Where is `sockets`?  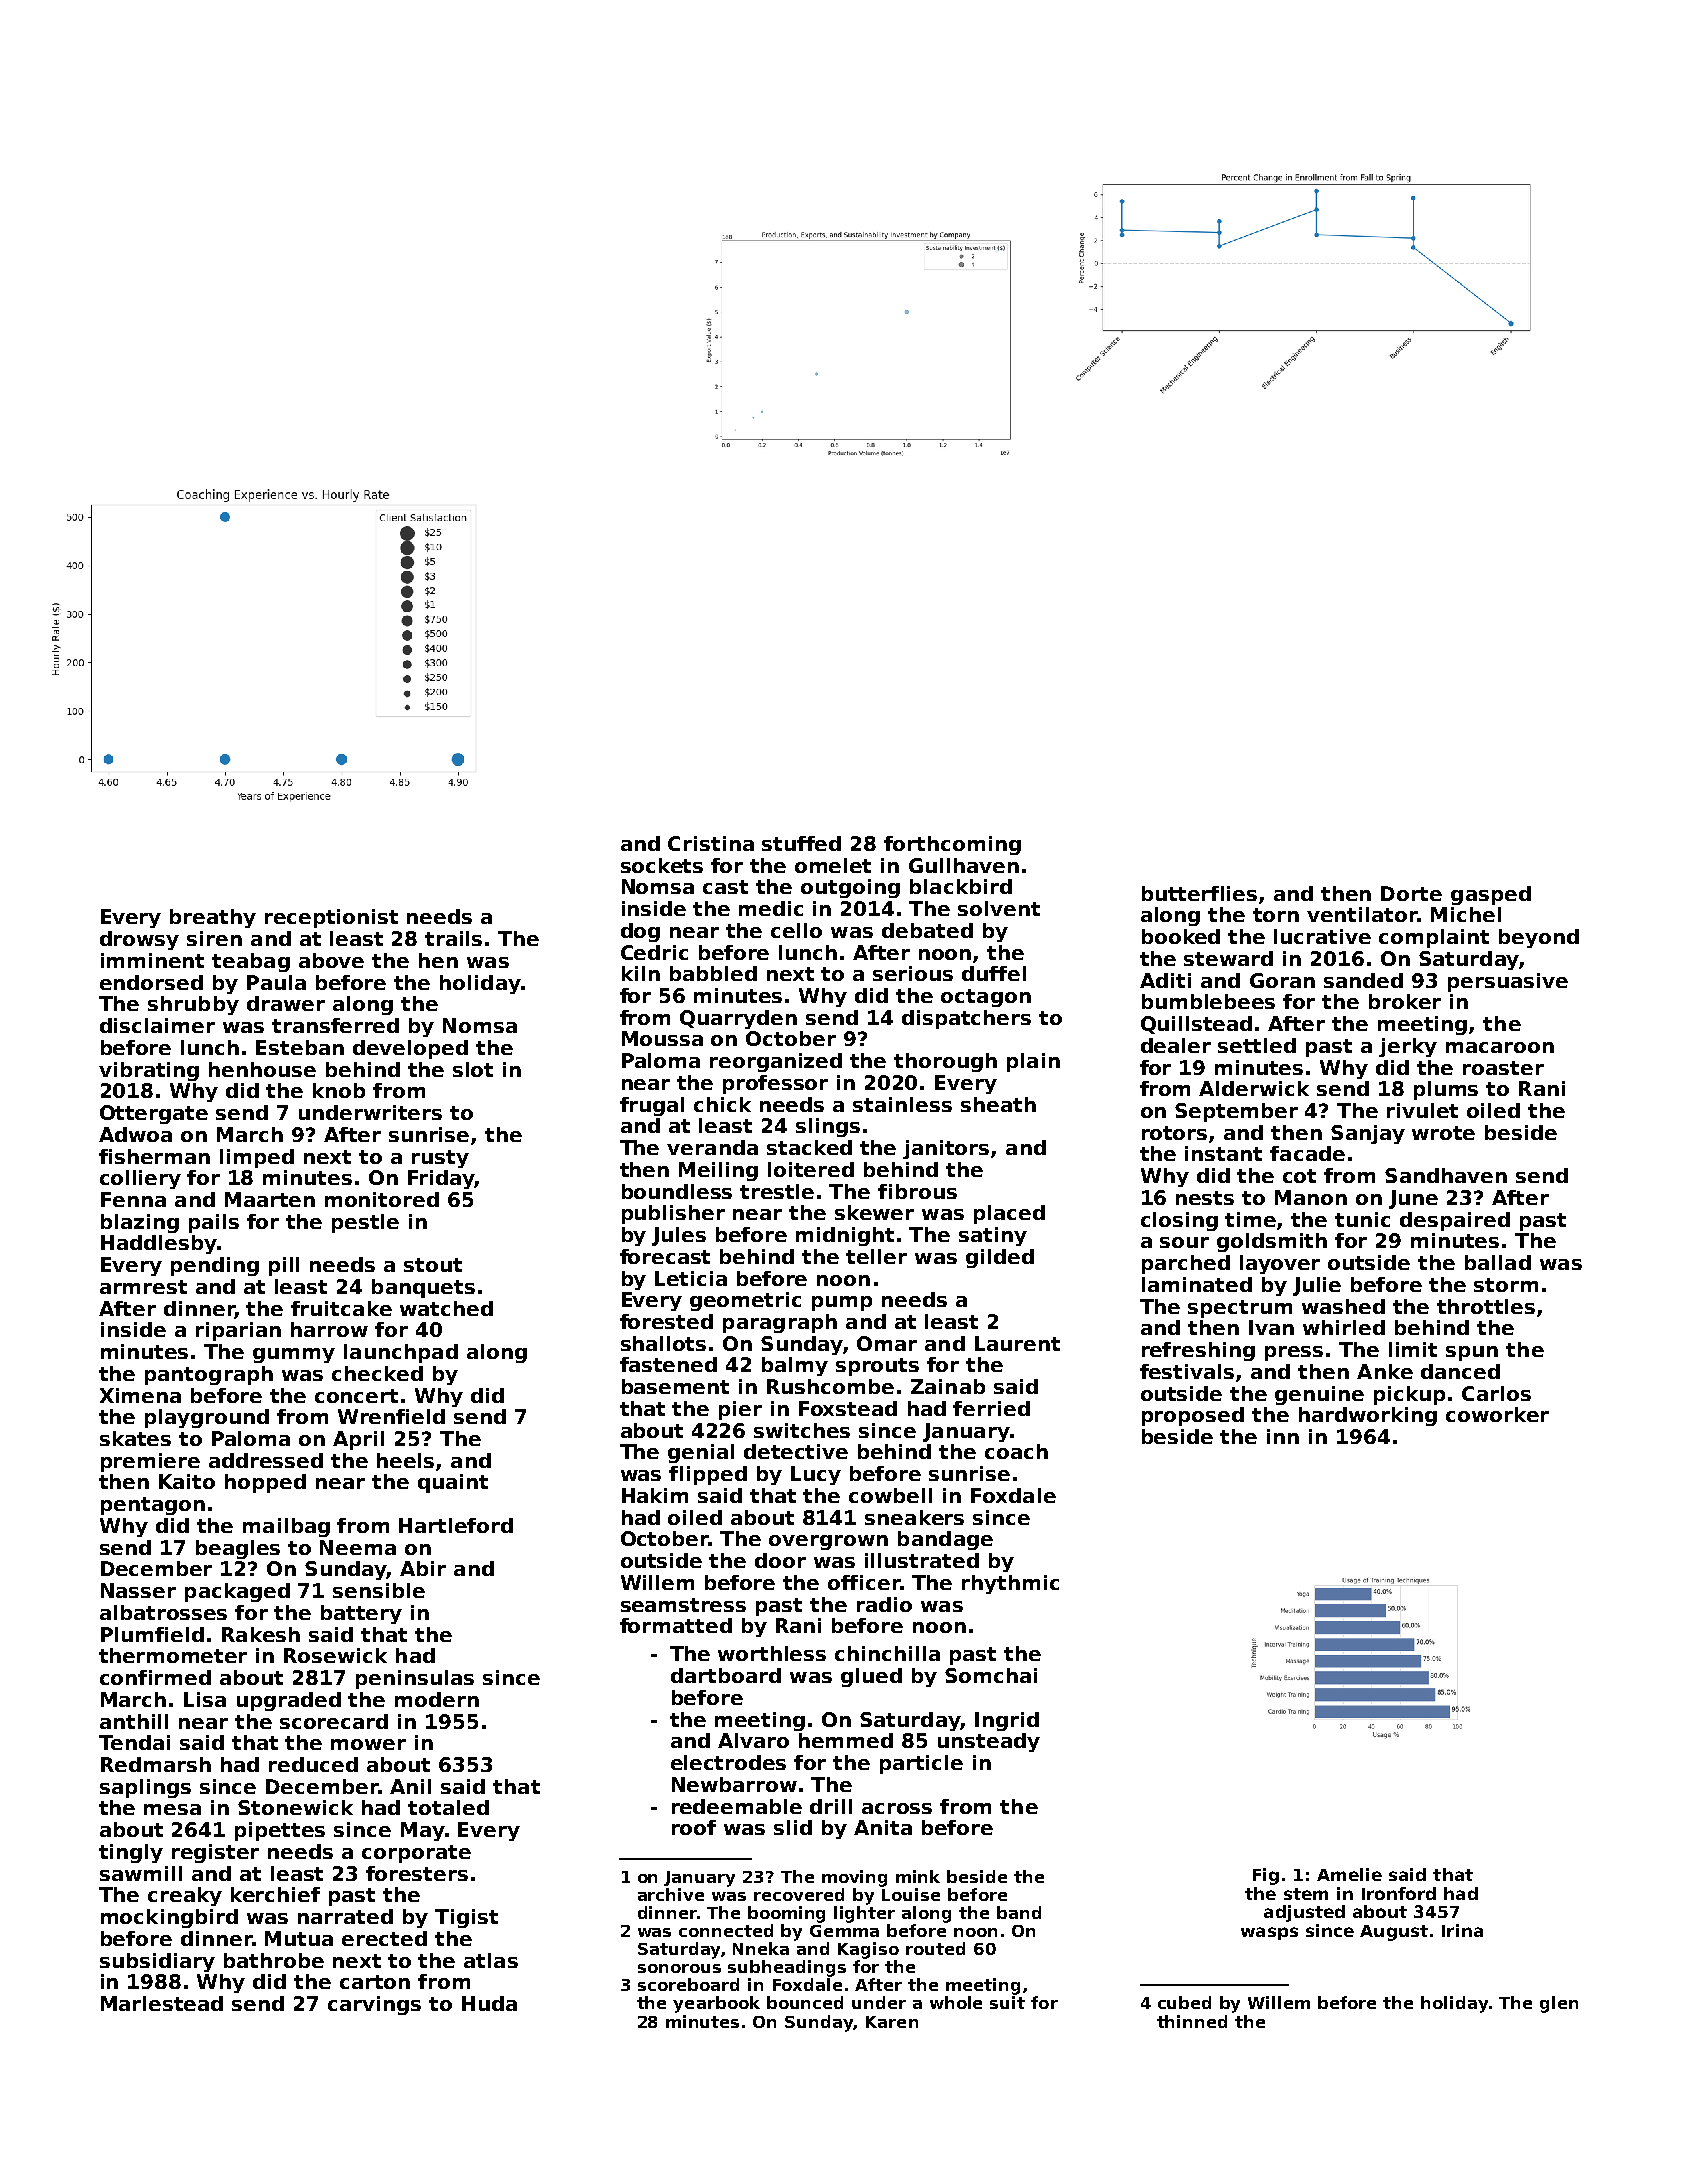
sockets is located at coordinates (662, 865).
